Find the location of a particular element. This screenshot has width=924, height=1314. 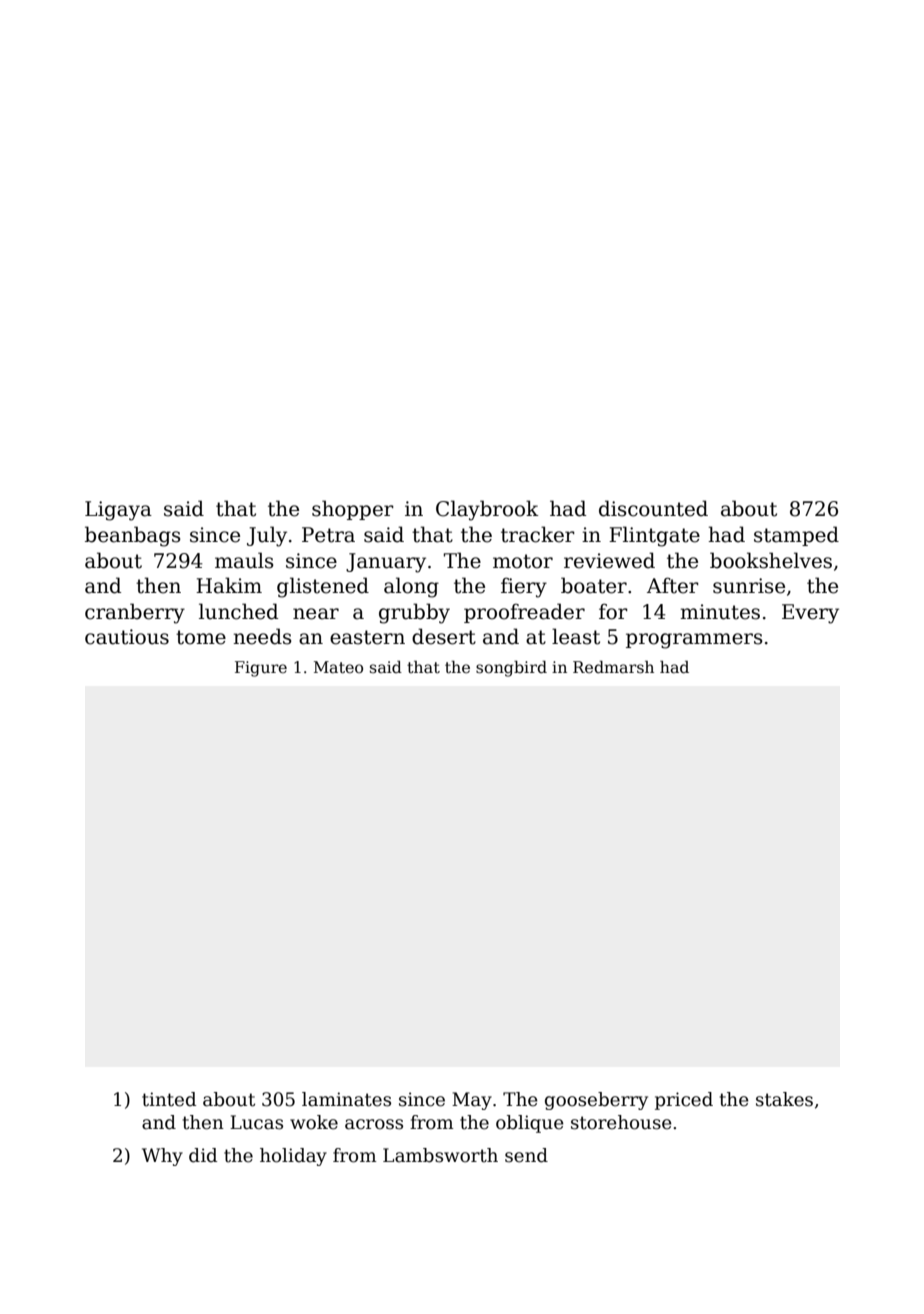

Redmarsh is located at coordinates (613, 667).
